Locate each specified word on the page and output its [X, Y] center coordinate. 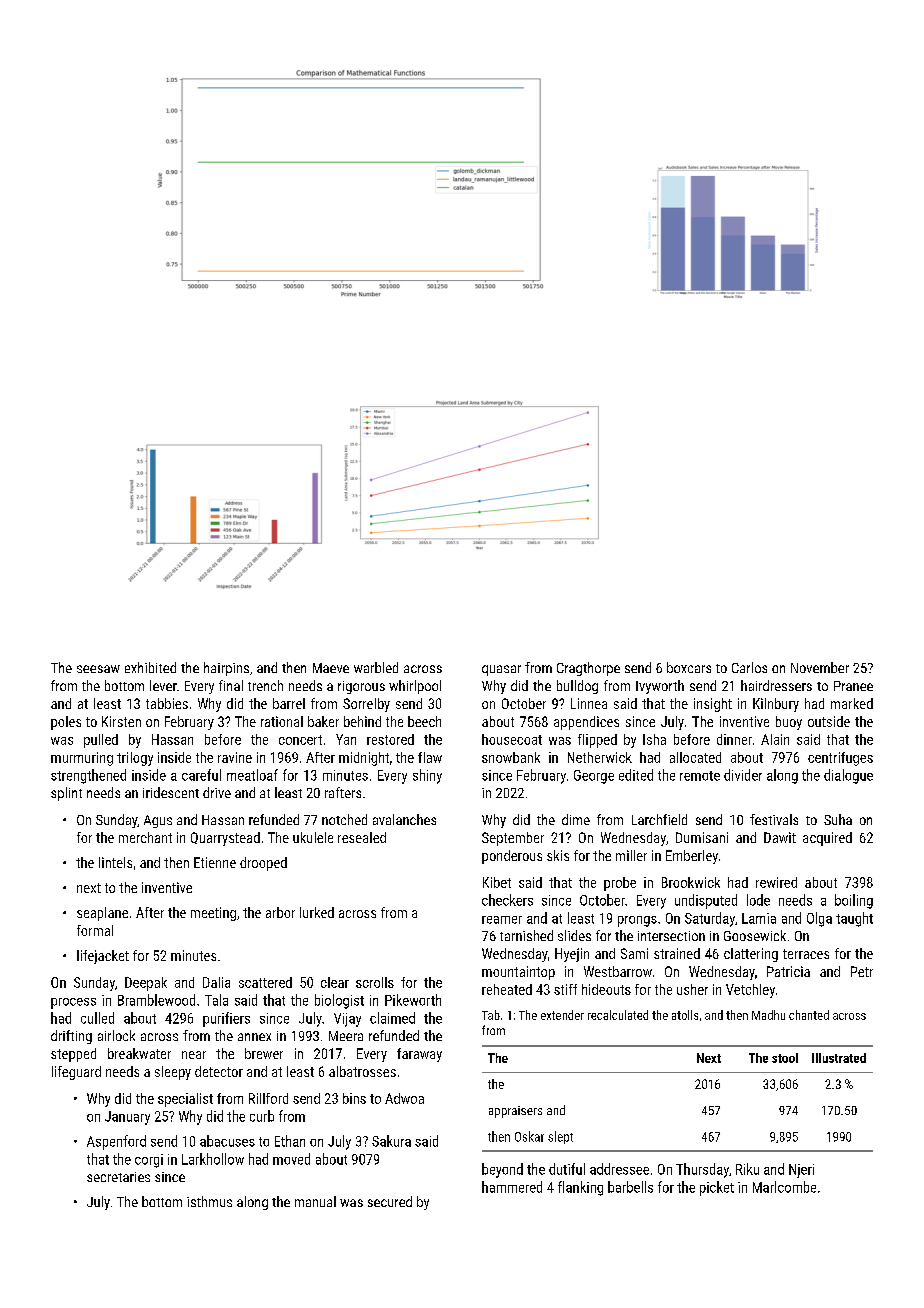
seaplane [102, 914]
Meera [346, 1036]
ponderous [512, 857]
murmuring [82, 759]
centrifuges [840, 759]
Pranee [853, 686]
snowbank [511, 757]
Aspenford [116, 1142]
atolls [685, 1015]
